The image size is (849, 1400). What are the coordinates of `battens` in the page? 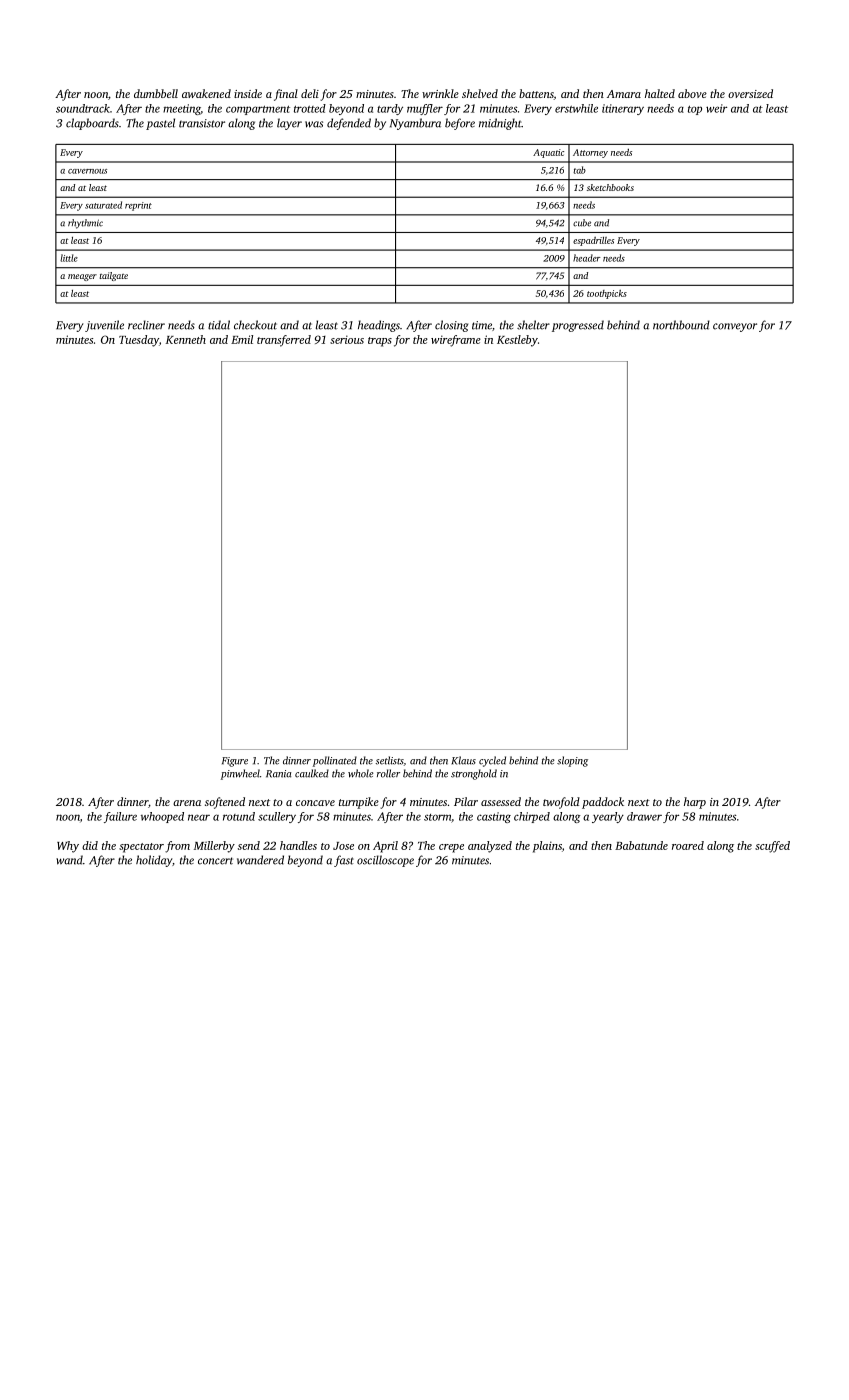 It's located at (536, 94).
